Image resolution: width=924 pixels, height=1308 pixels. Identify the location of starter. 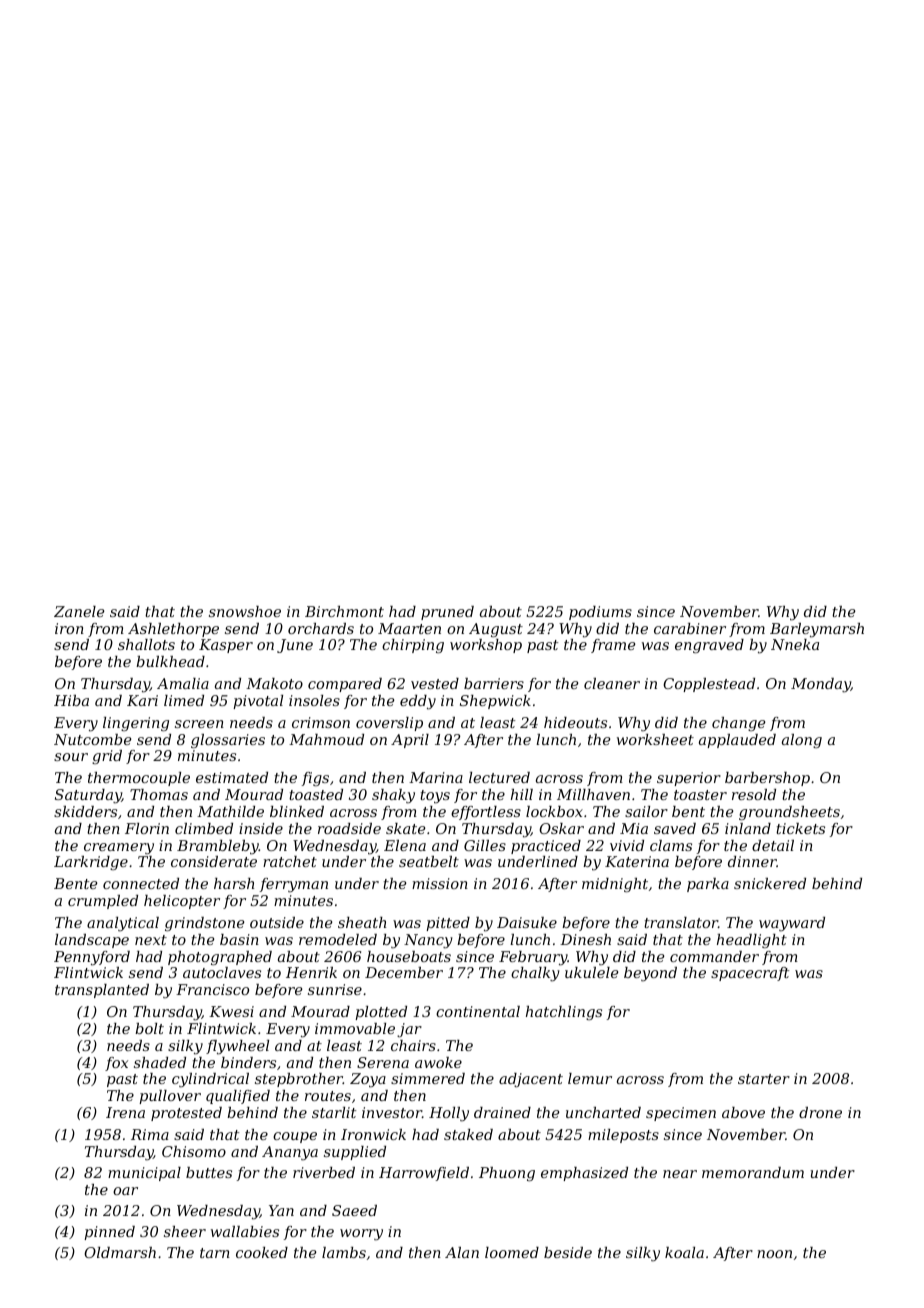
(764, 1079).
